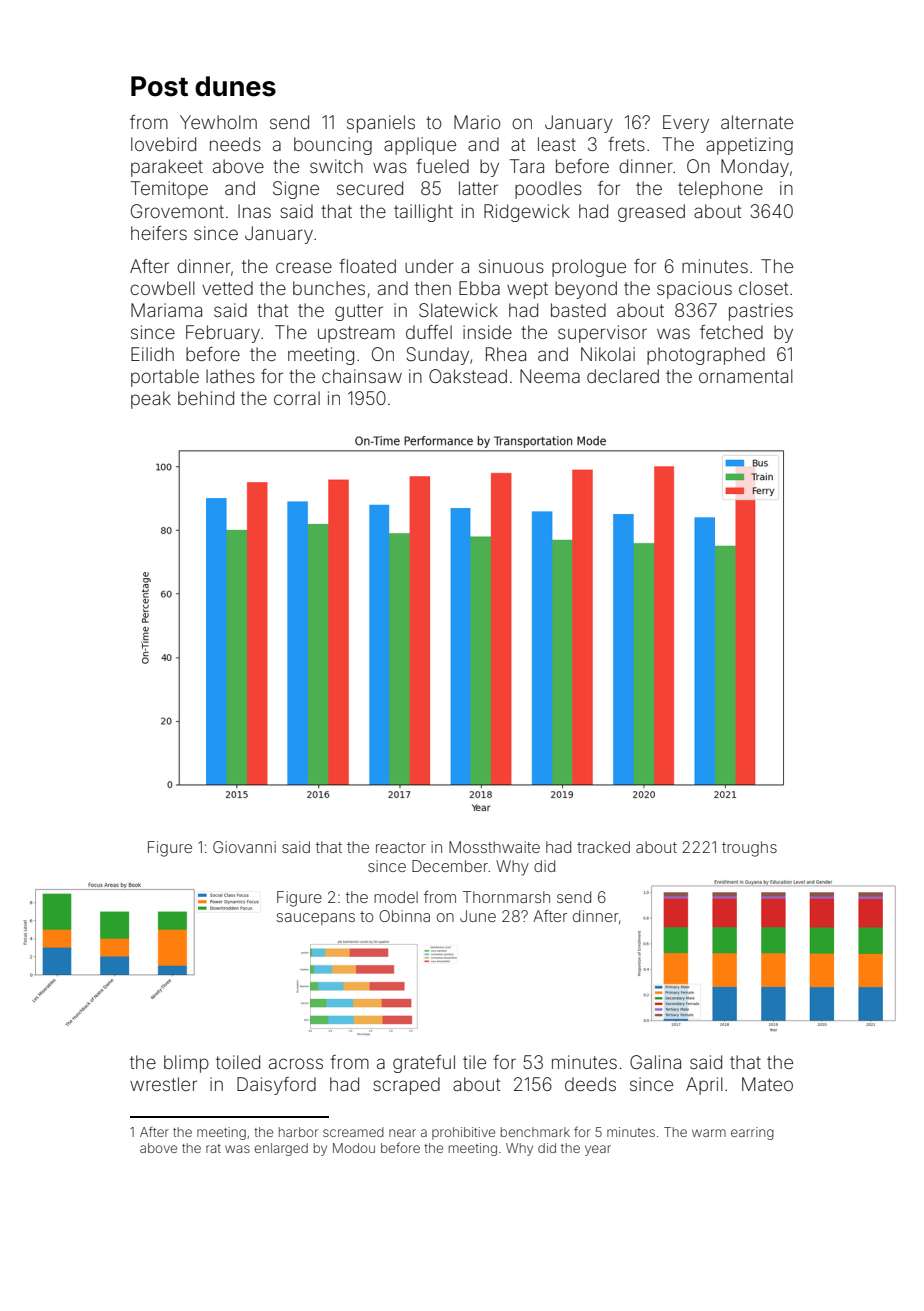 The height and width of the screenshot is (1311, 924). Describe the element at coordinates (235, 86) in the screenshot. I see `dunes` at that location.
